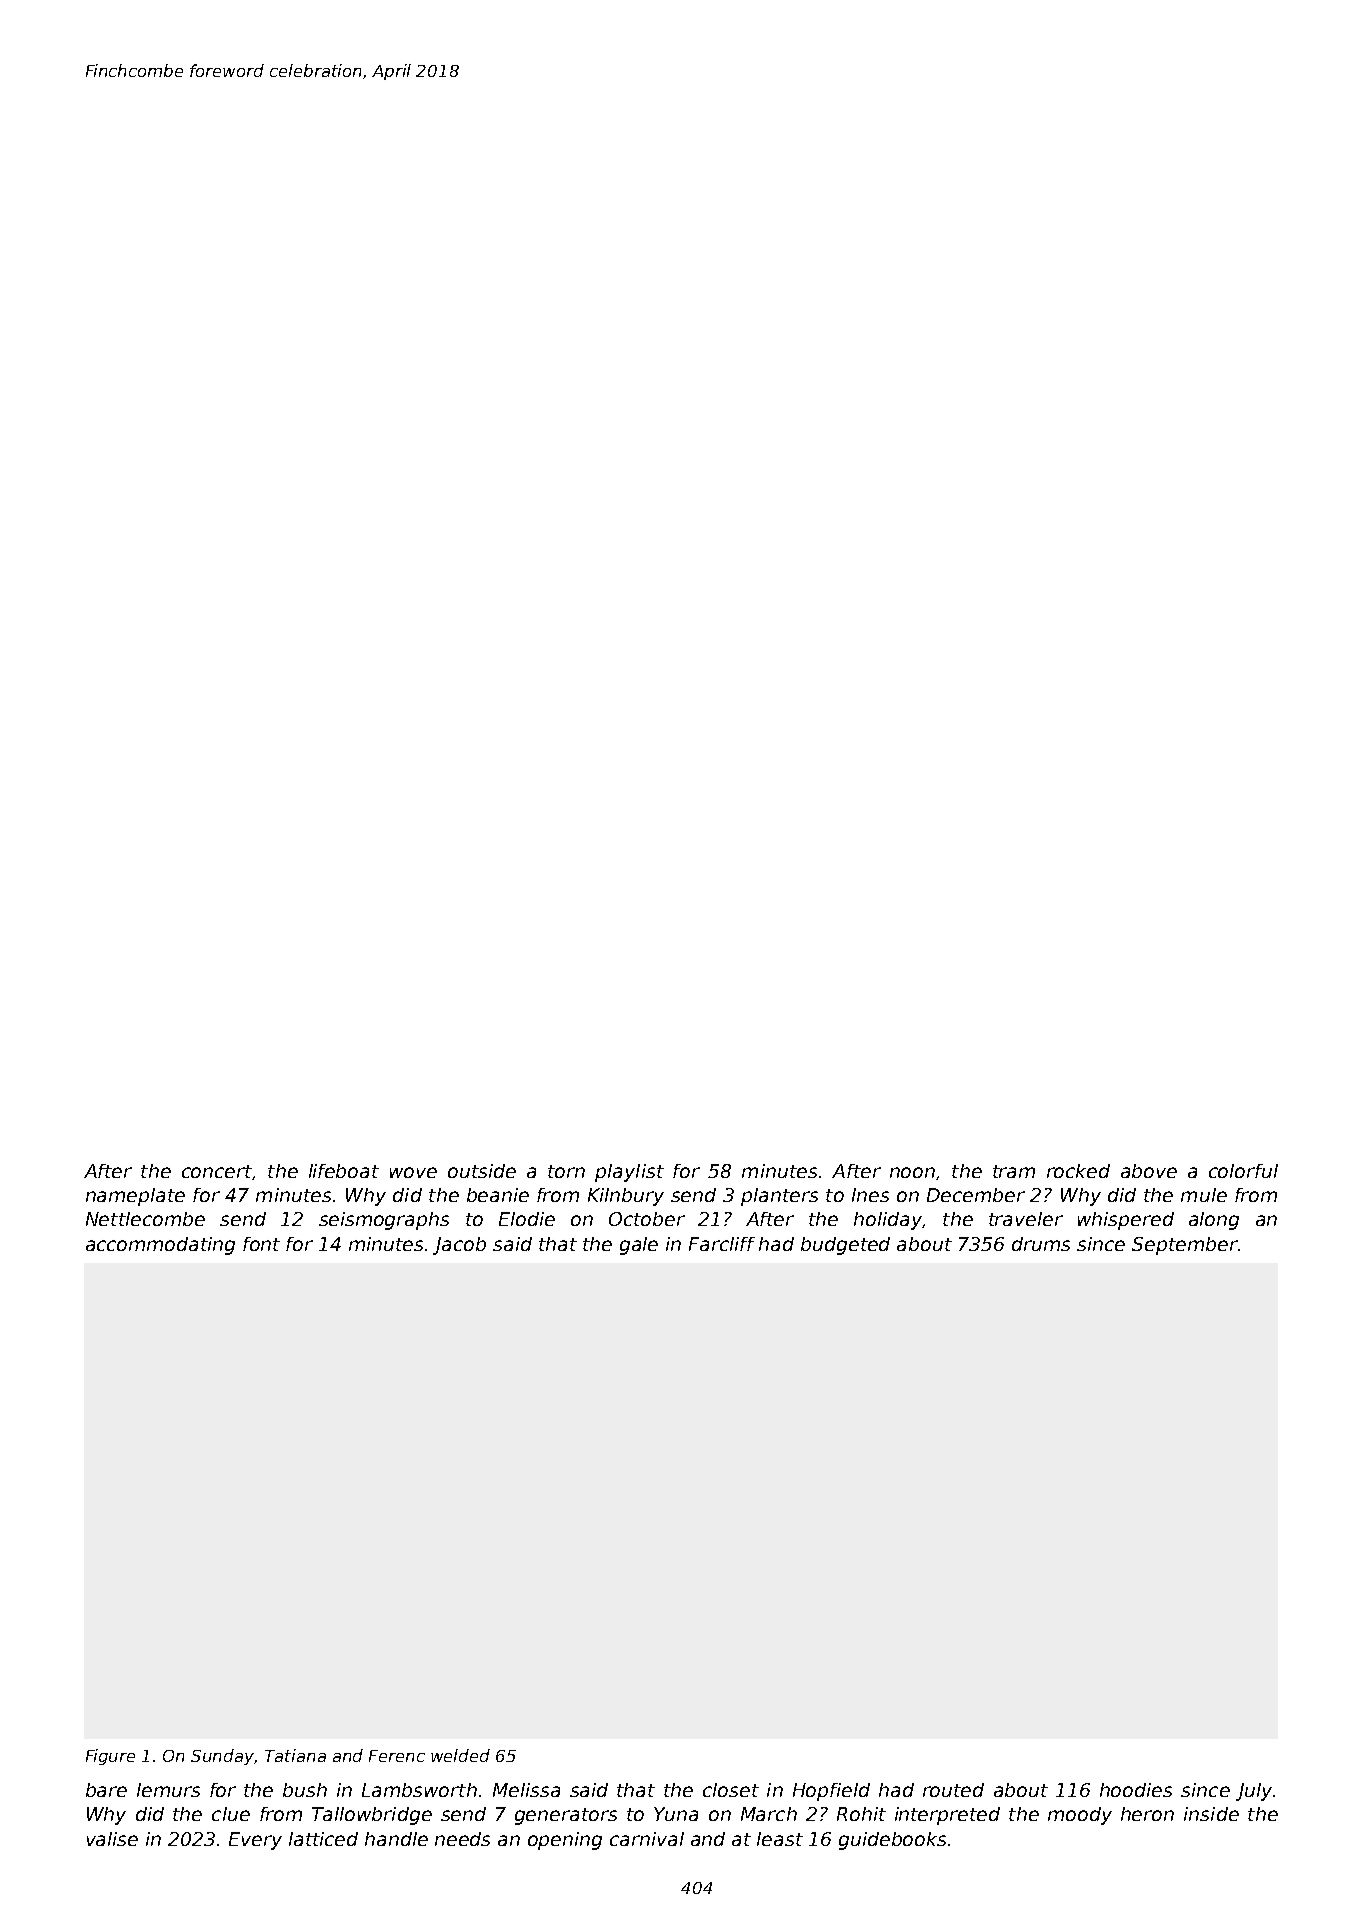  Describe the element at coordinates (1136, 1790) in the image. I see `hoodies` at that location.
